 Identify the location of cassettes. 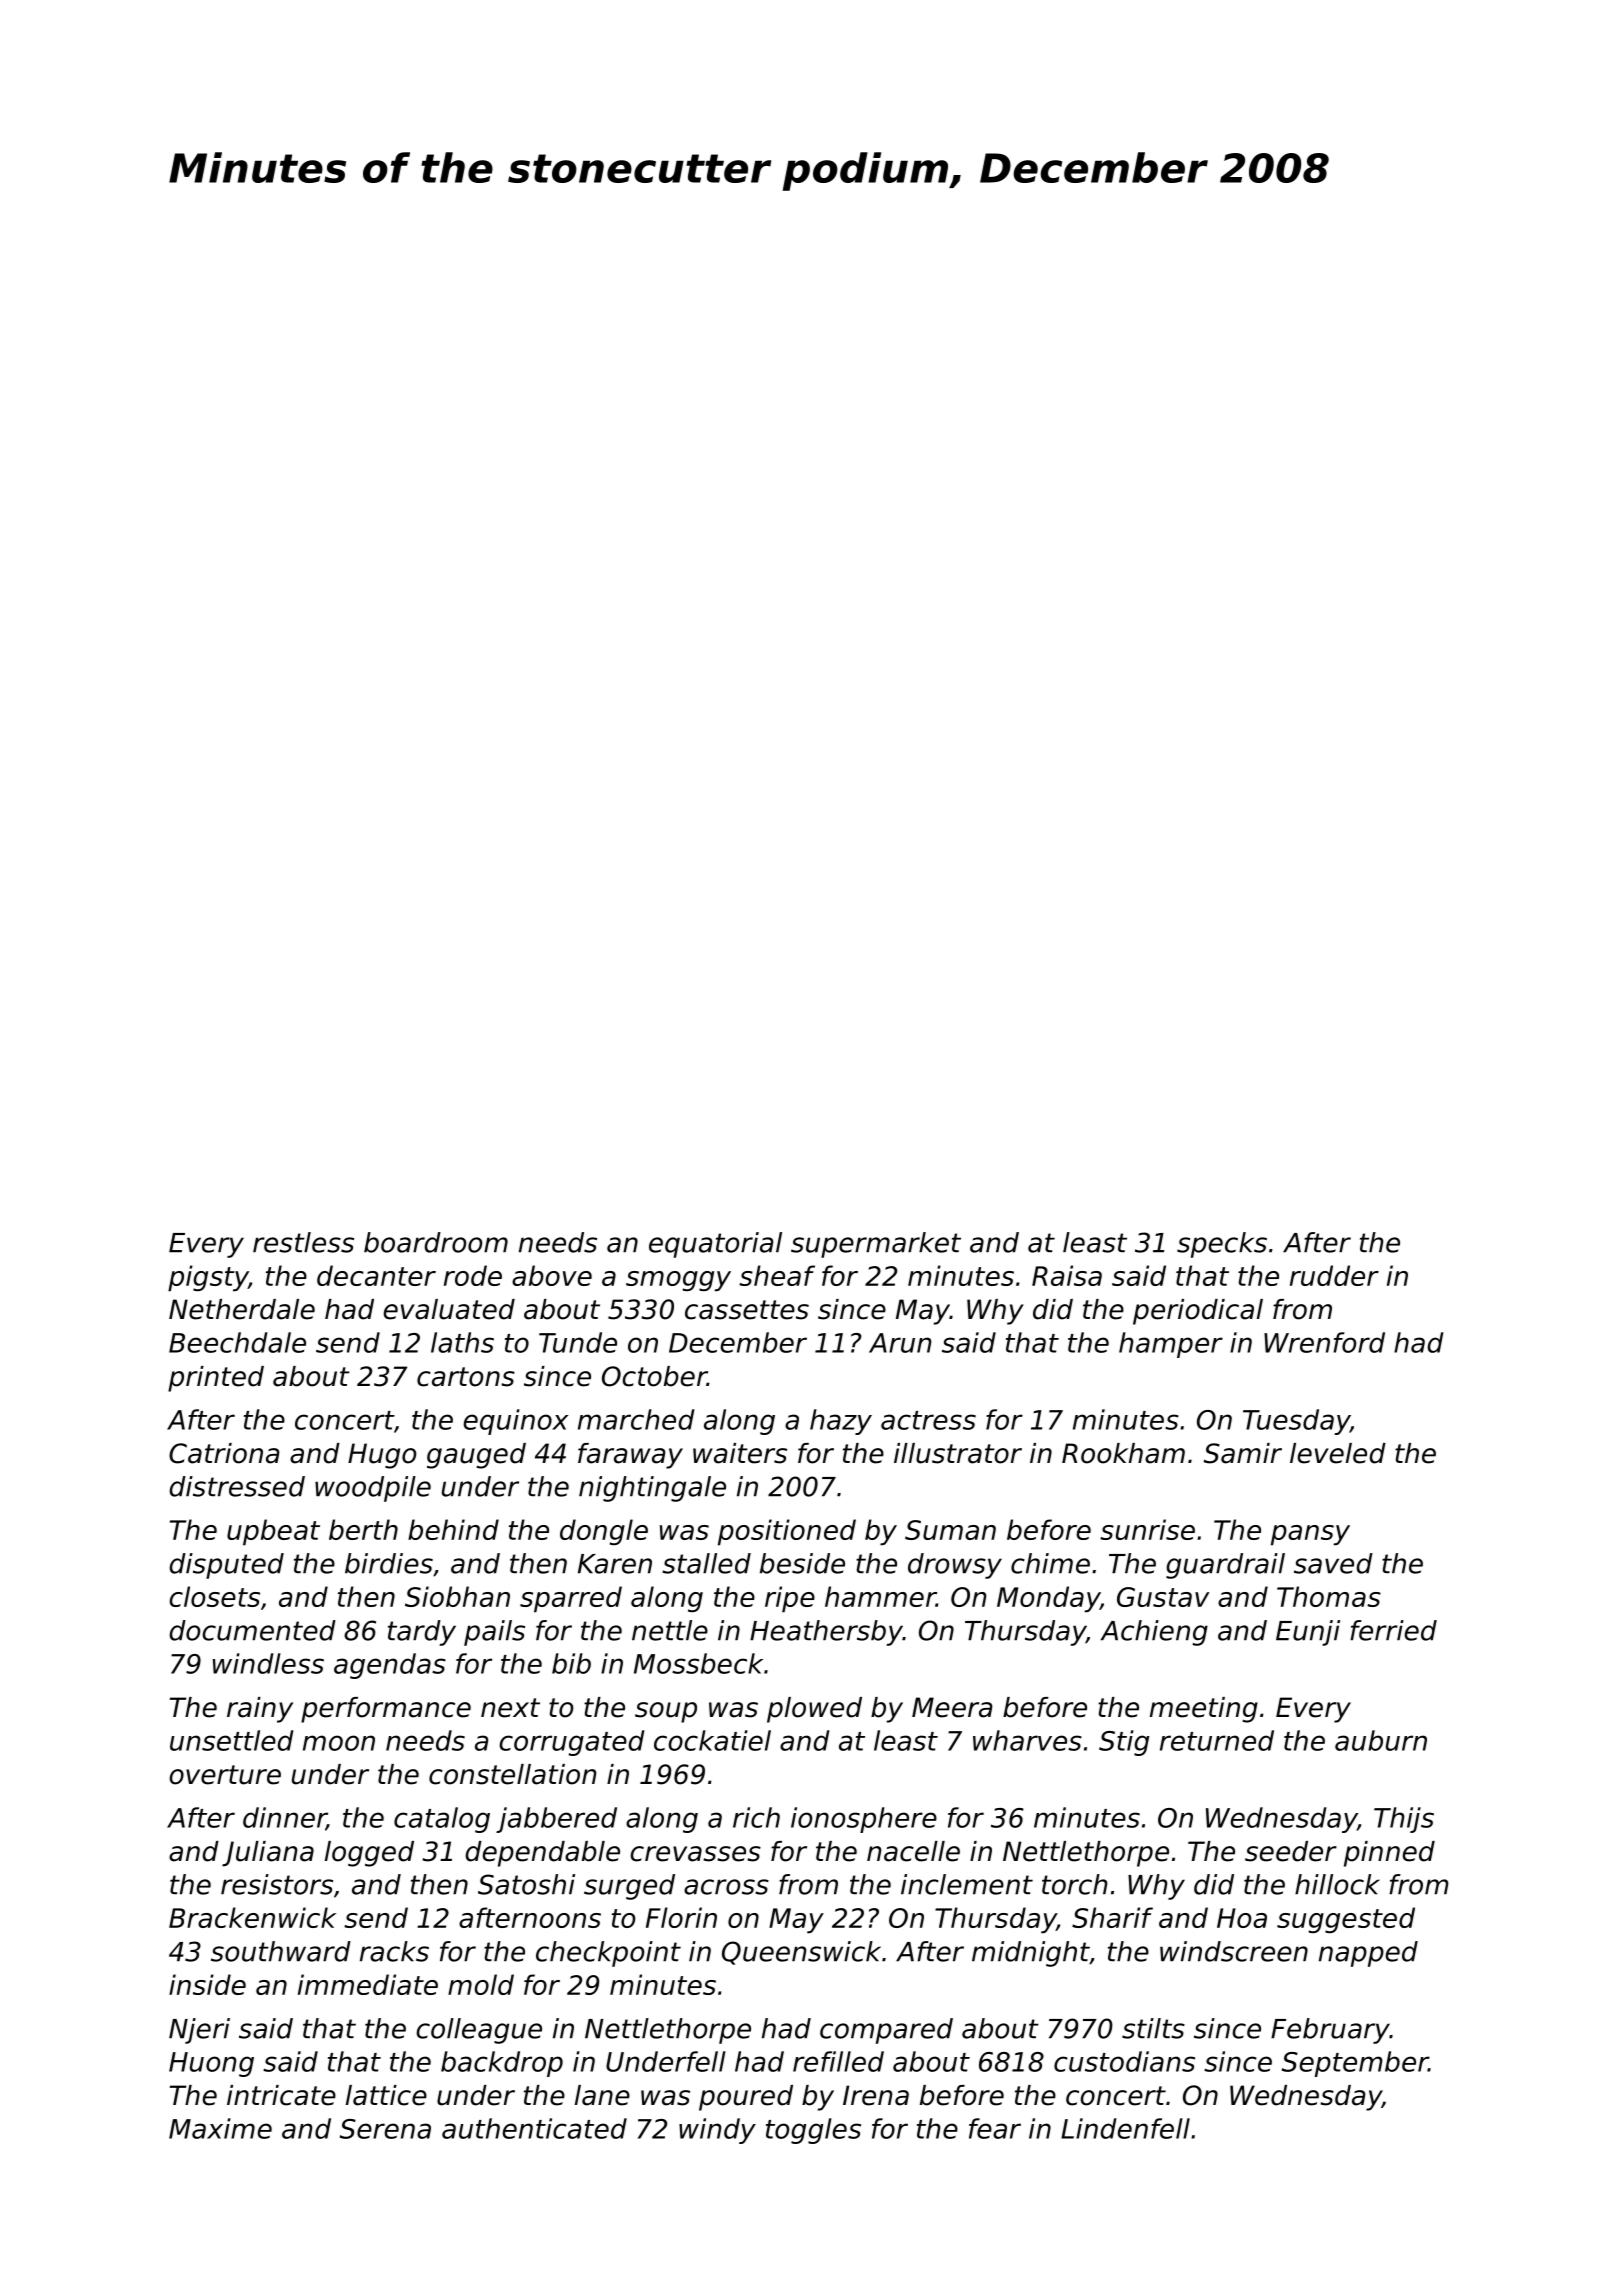
(747, 1310).
